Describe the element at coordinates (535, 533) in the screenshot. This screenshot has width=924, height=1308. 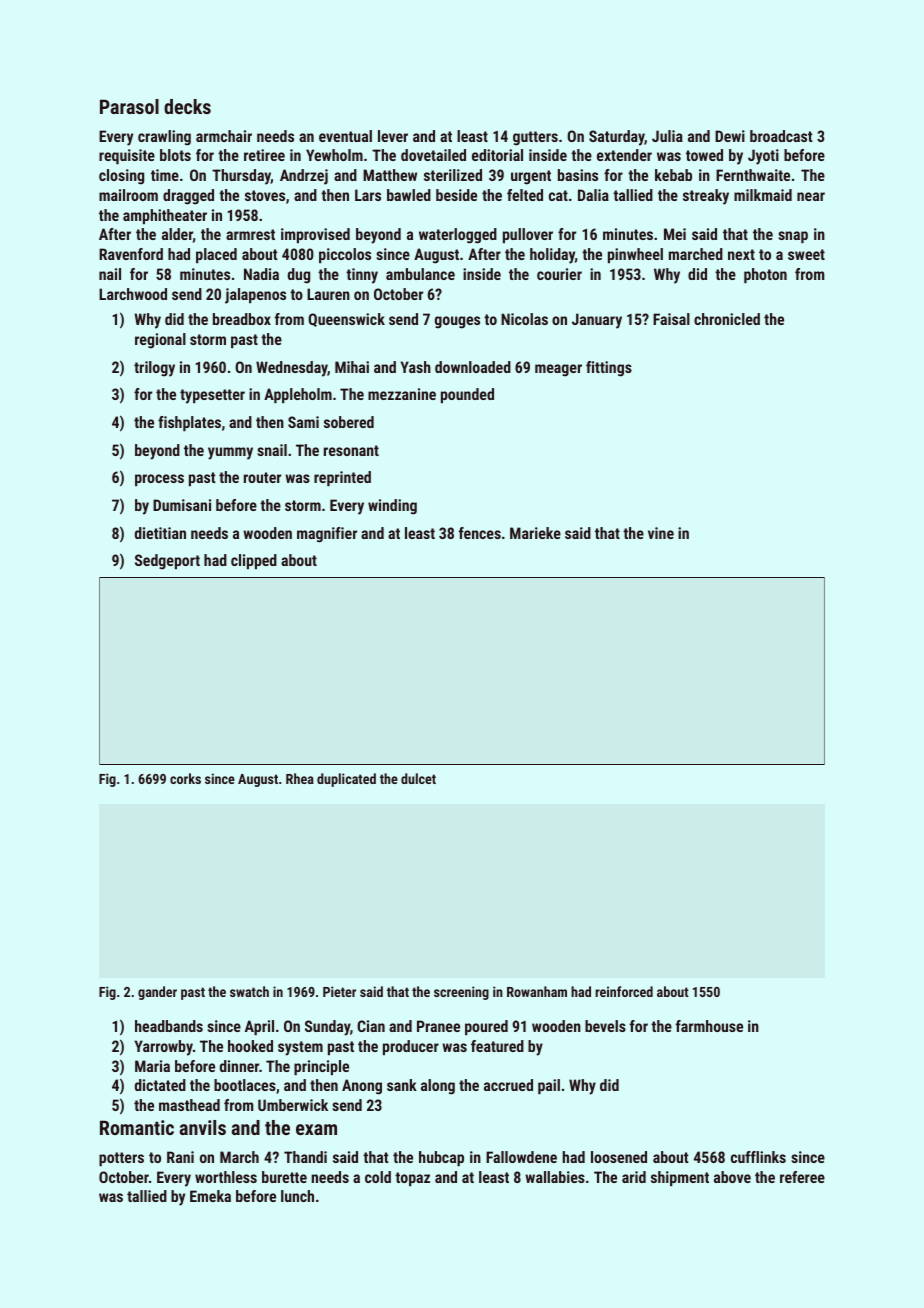
I see `Marieke` at that location.
